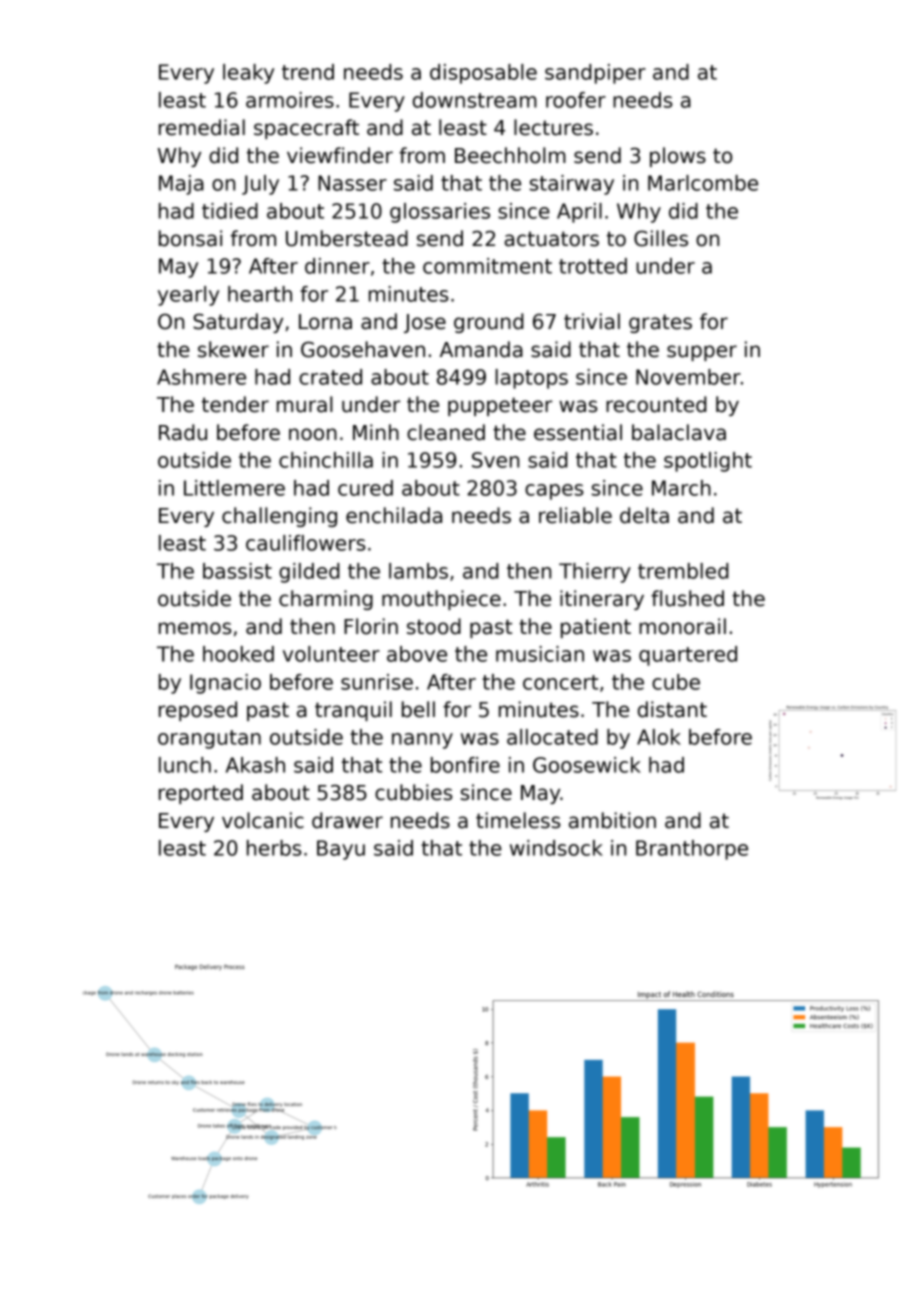 This screenshot has height=1311, width=924. What do you see at coordinates (255, 765) in the screenshot?
I see `Akash` at bounding box center [255, 765].
